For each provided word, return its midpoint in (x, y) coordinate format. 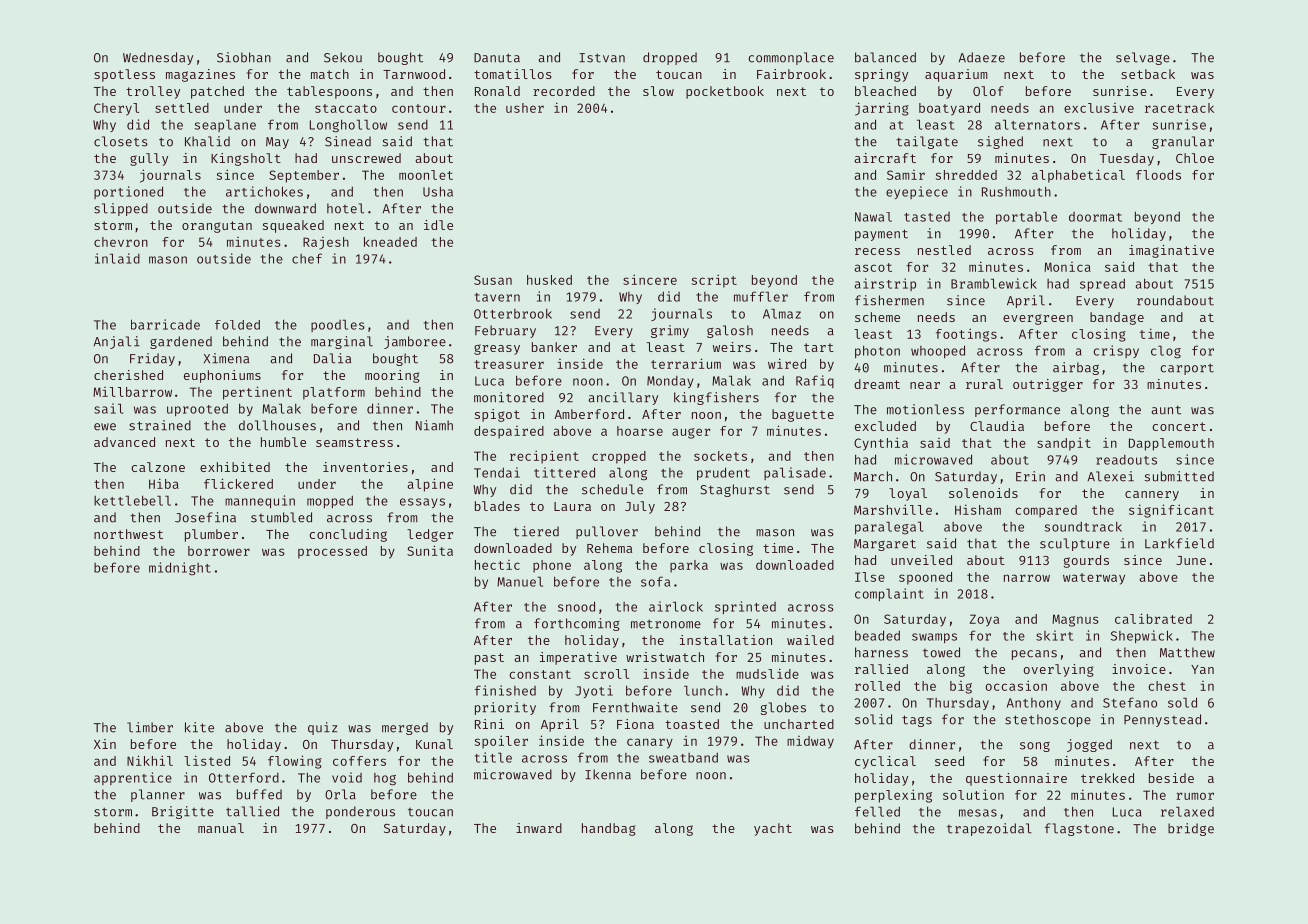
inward (539, 828)
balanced (885, 57)
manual (221, 828)
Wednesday (158, 58)
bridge (1191, 829)
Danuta (497, 58)
